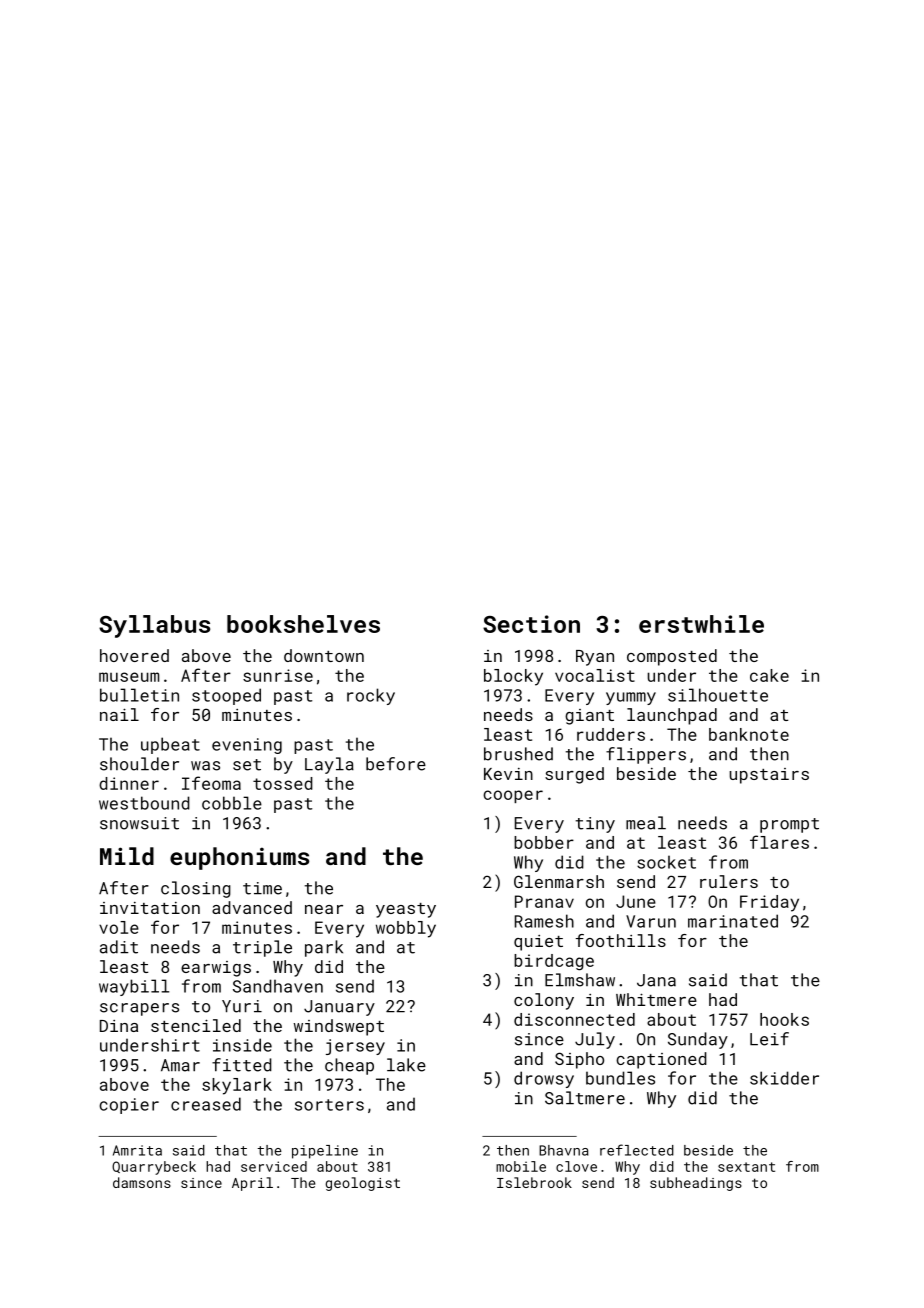 This document has width=924, height=1308. Describe the element at coordinates (154, 626) in the document. I see `Syllabus` at that location.
